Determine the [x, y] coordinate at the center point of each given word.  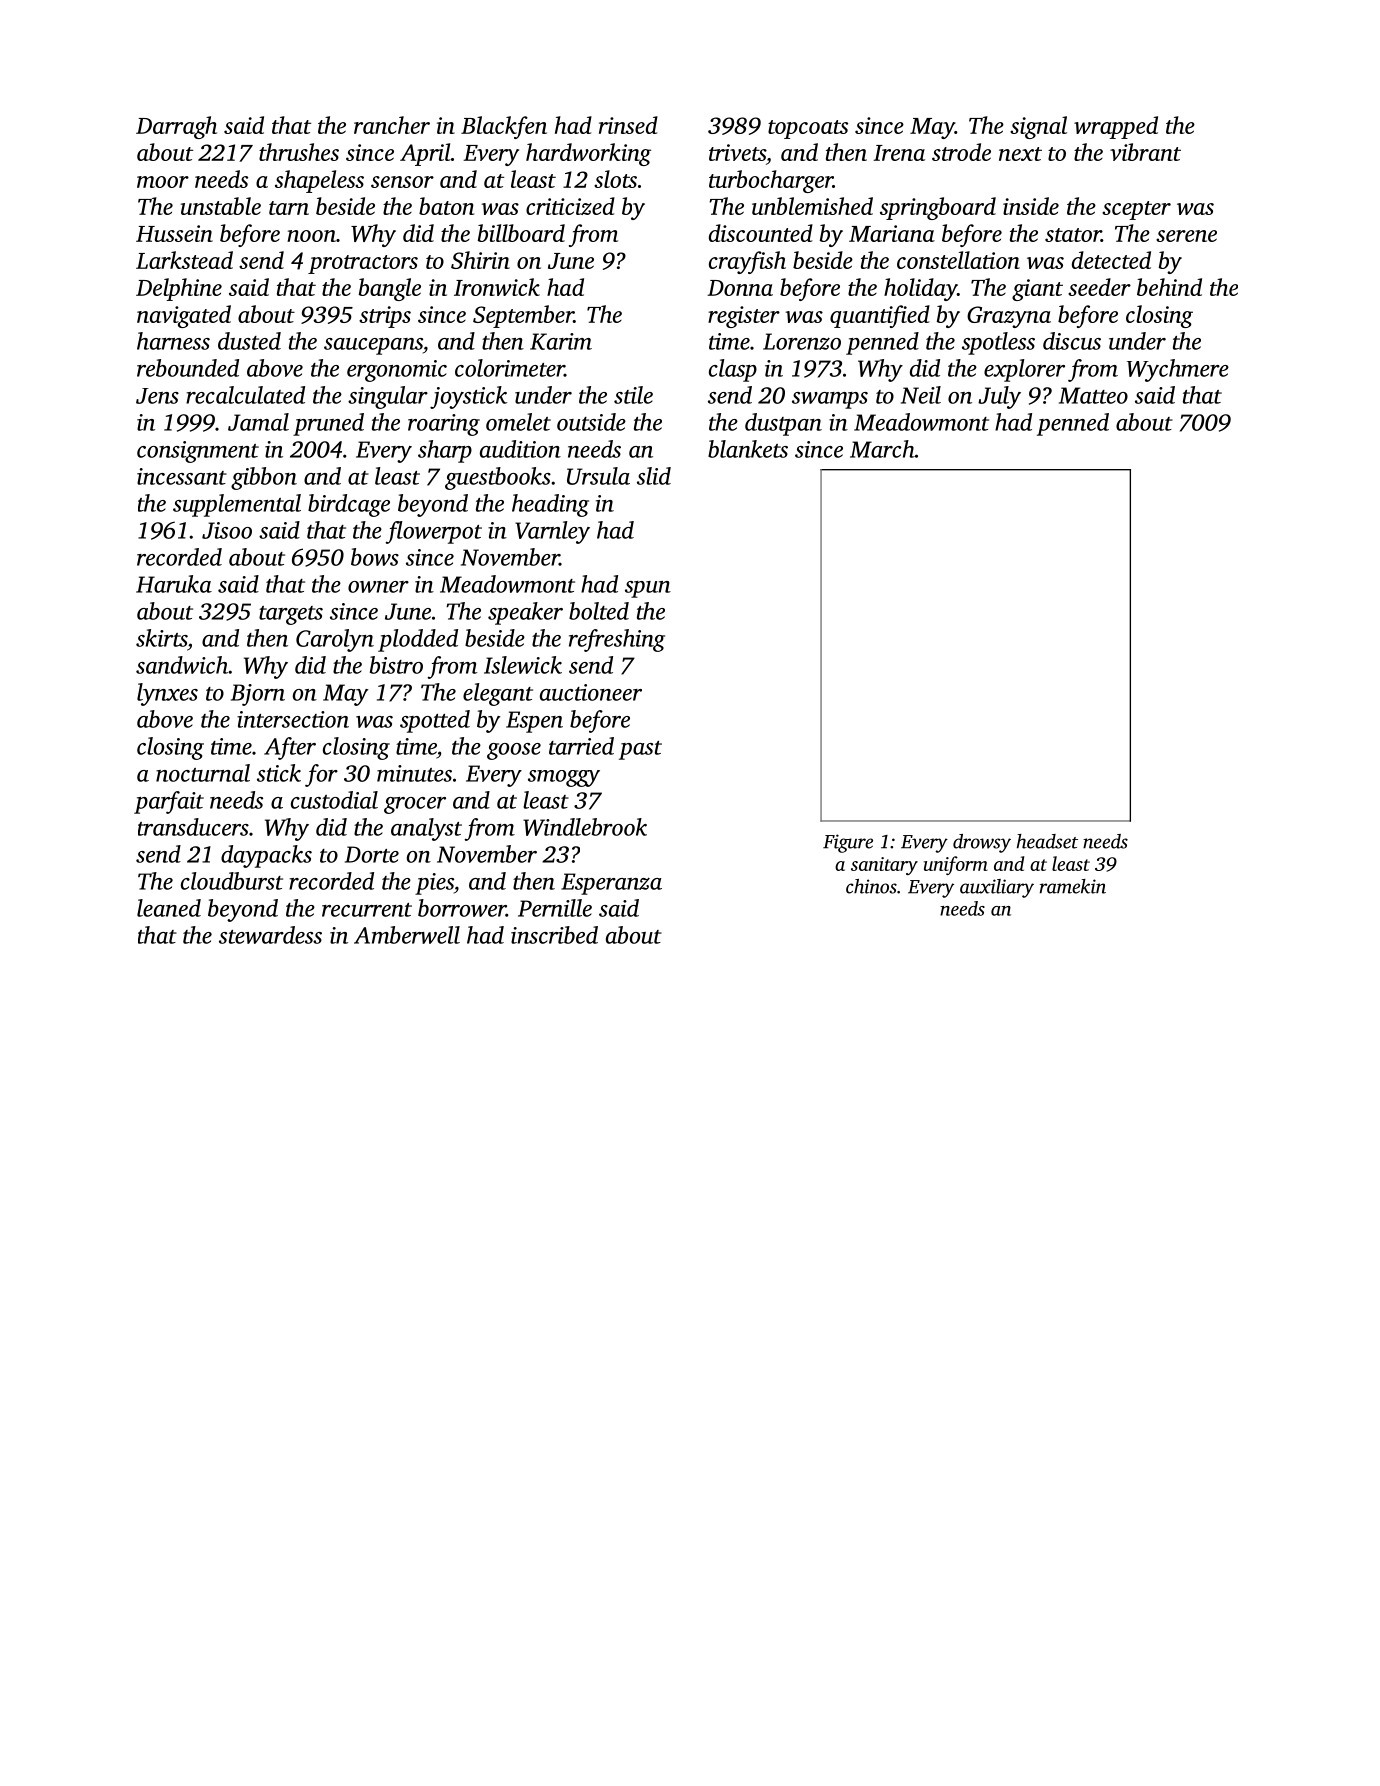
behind [1169, 287]
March [882, 449]
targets [291, 615]
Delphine [179, 289]
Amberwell [407, 935]
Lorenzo [802, 341]
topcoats [808, 129]
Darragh [176, 127]
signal [1038, 127]
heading [550, 505]
